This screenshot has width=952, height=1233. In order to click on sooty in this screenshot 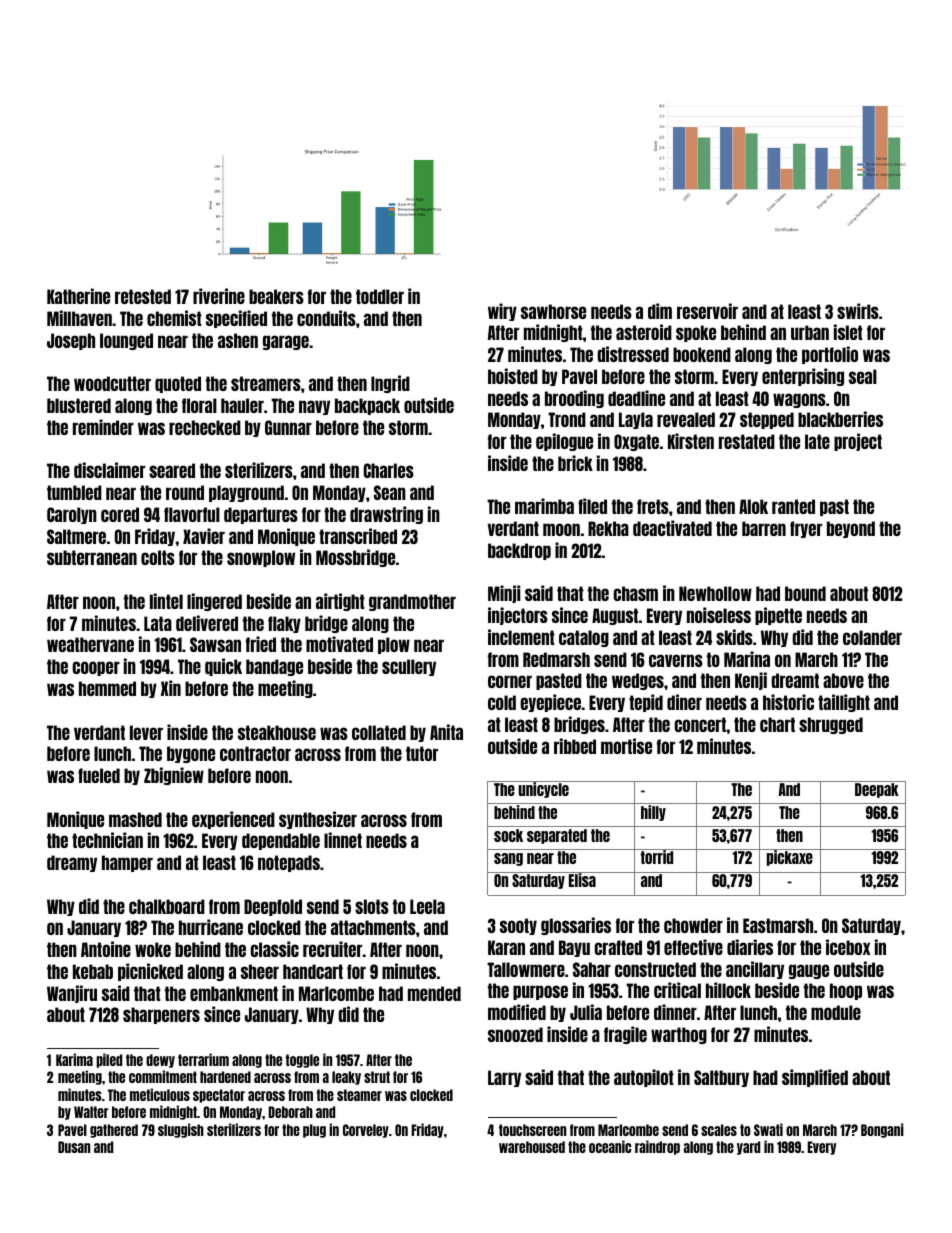, I will do `click(518, 926)`.
